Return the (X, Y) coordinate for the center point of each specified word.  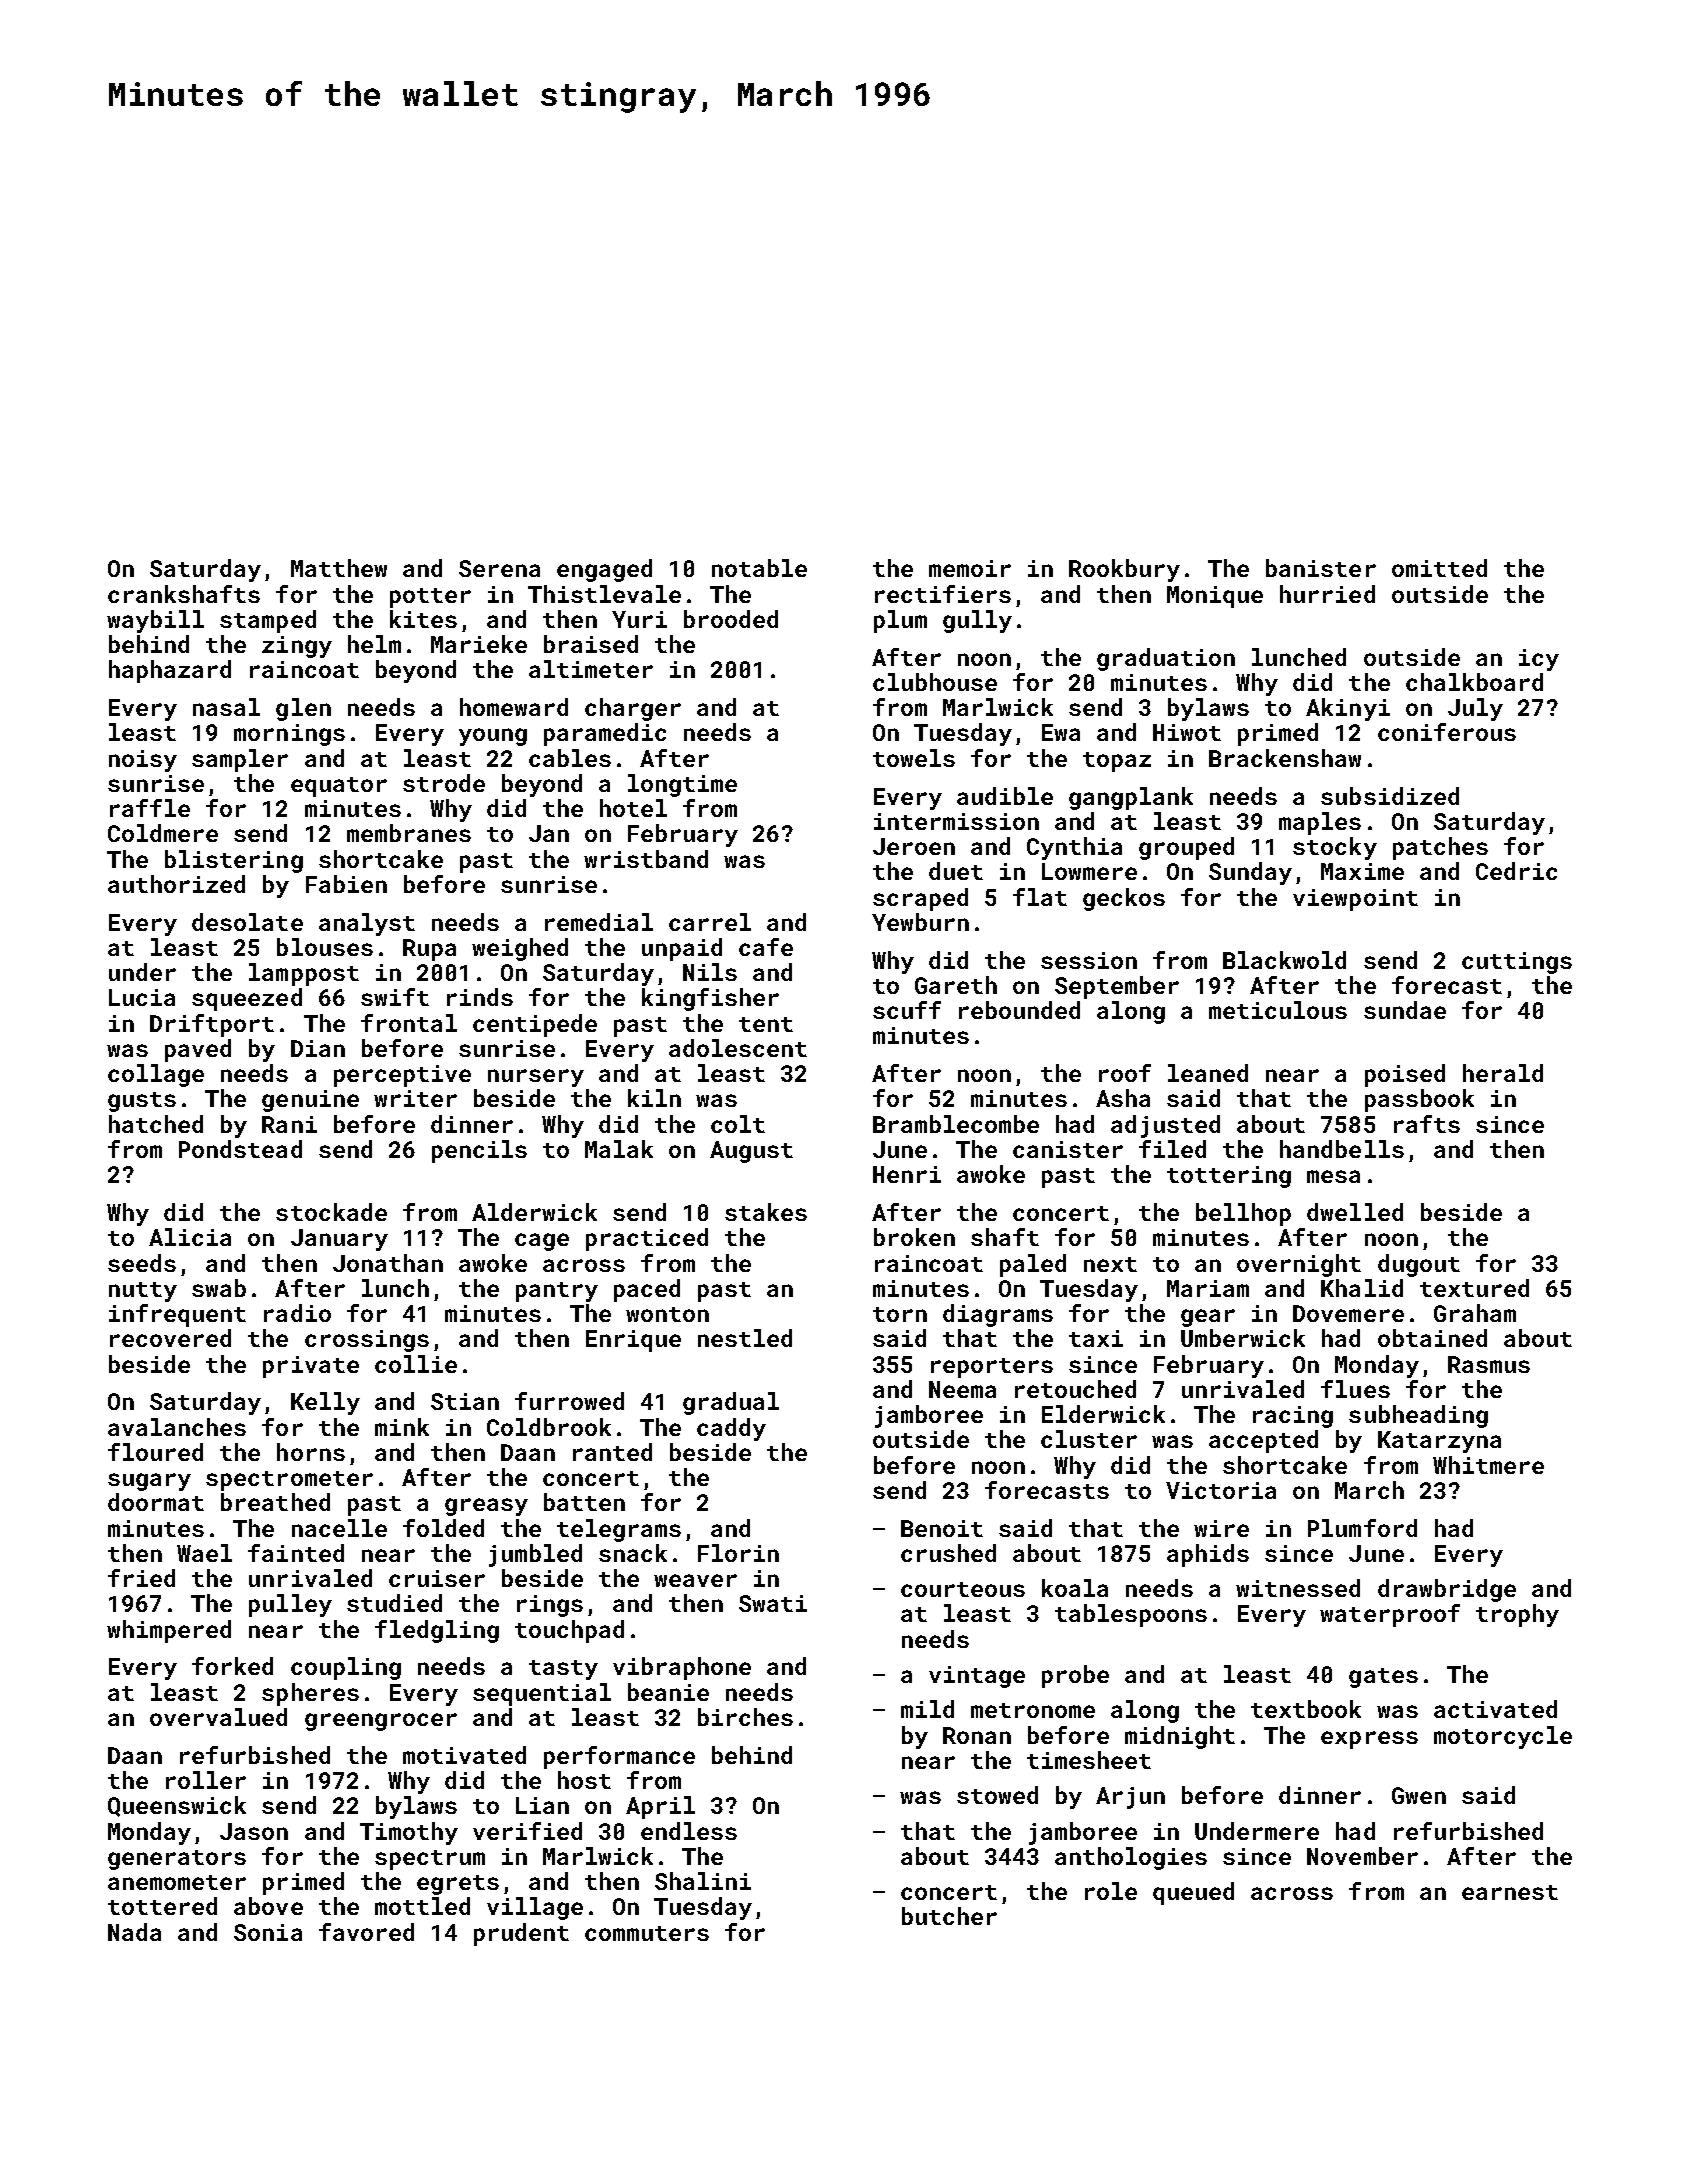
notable (759, 568)
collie (416, 1364)
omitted (1439, 568)
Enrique (633, 1341)
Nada (134, 1932)
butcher (949, 1916)
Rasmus (1489, 1364)
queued (1193, 1893)
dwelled (1355, 1212)
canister (1068, 1149)
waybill (155, 621)
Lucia (142, 997)
